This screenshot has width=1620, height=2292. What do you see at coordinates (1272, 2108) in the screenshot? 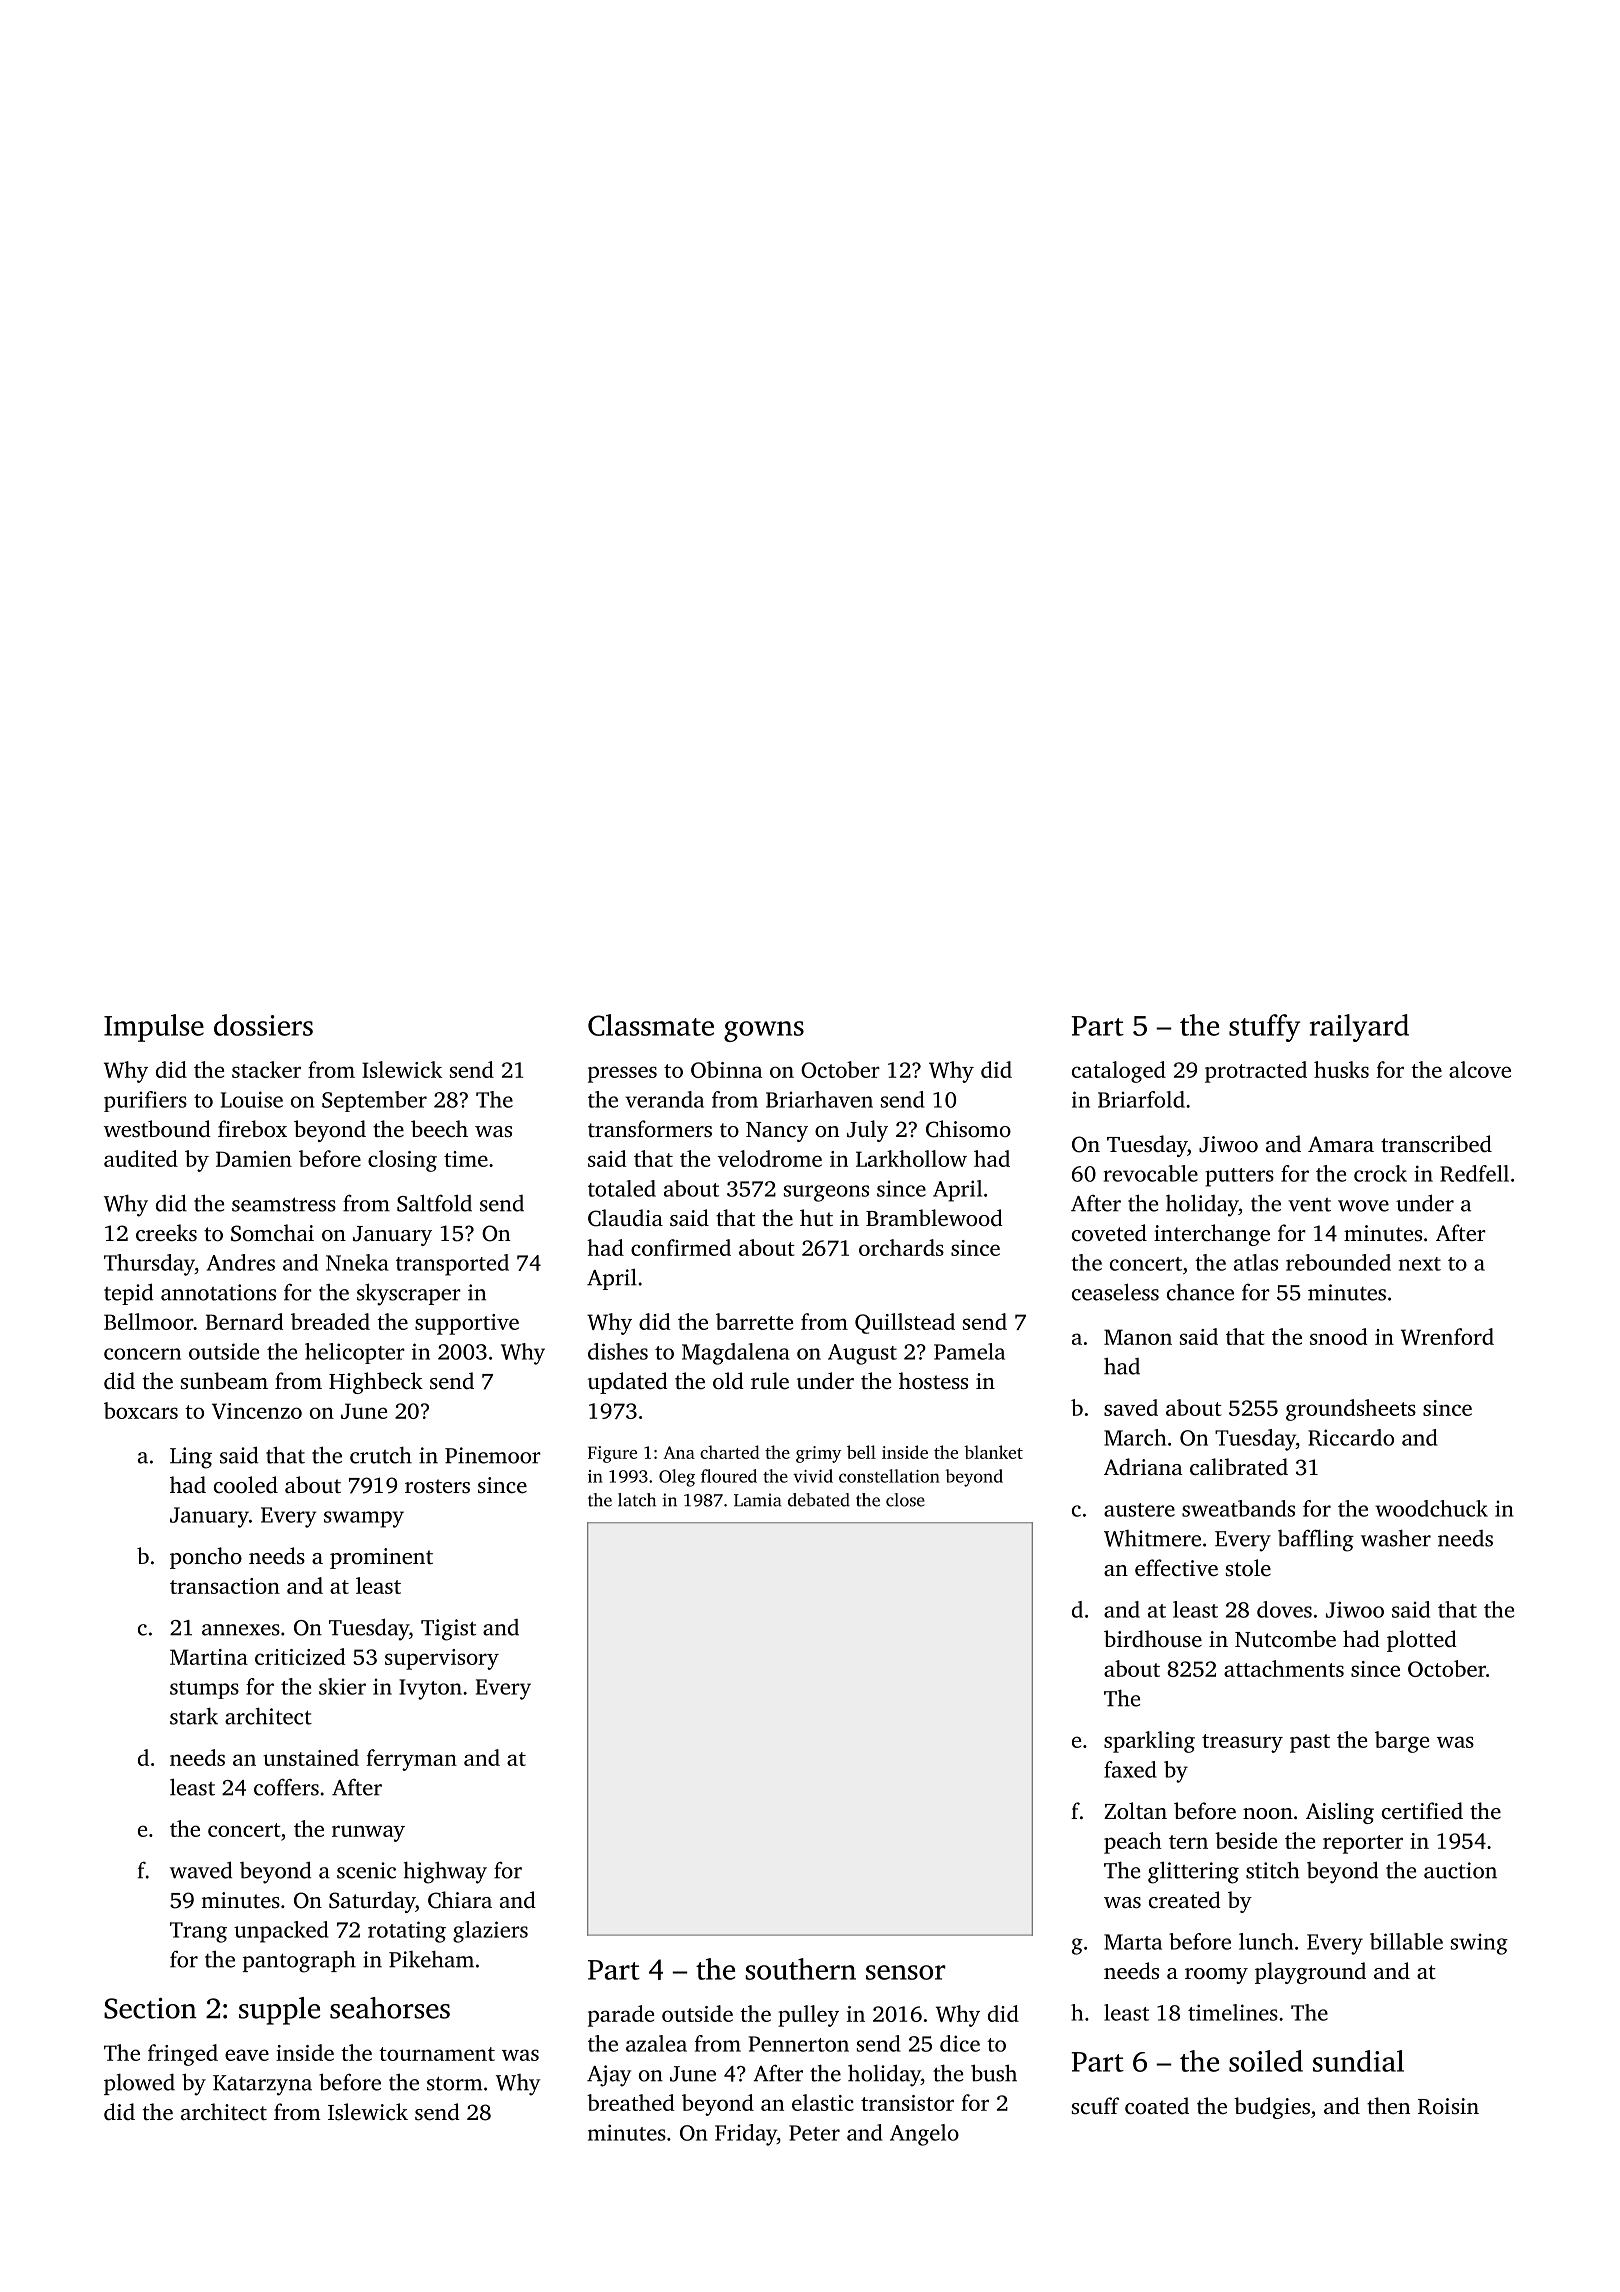
I see `budgies` at bounding box center [1272, 2108].
